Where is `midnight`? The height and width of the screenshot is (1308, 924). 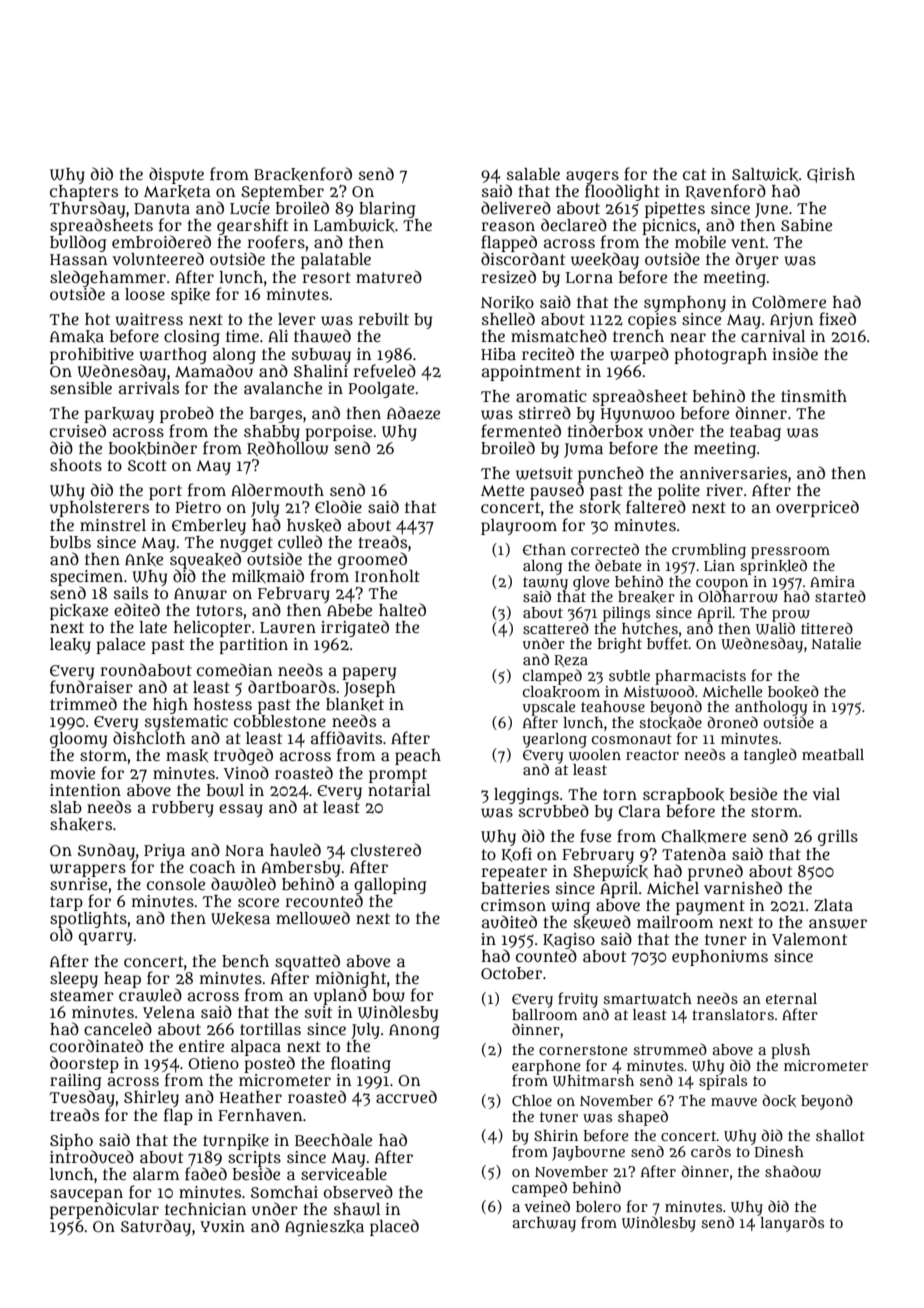
midnight is located at coordinates (351, 979).
